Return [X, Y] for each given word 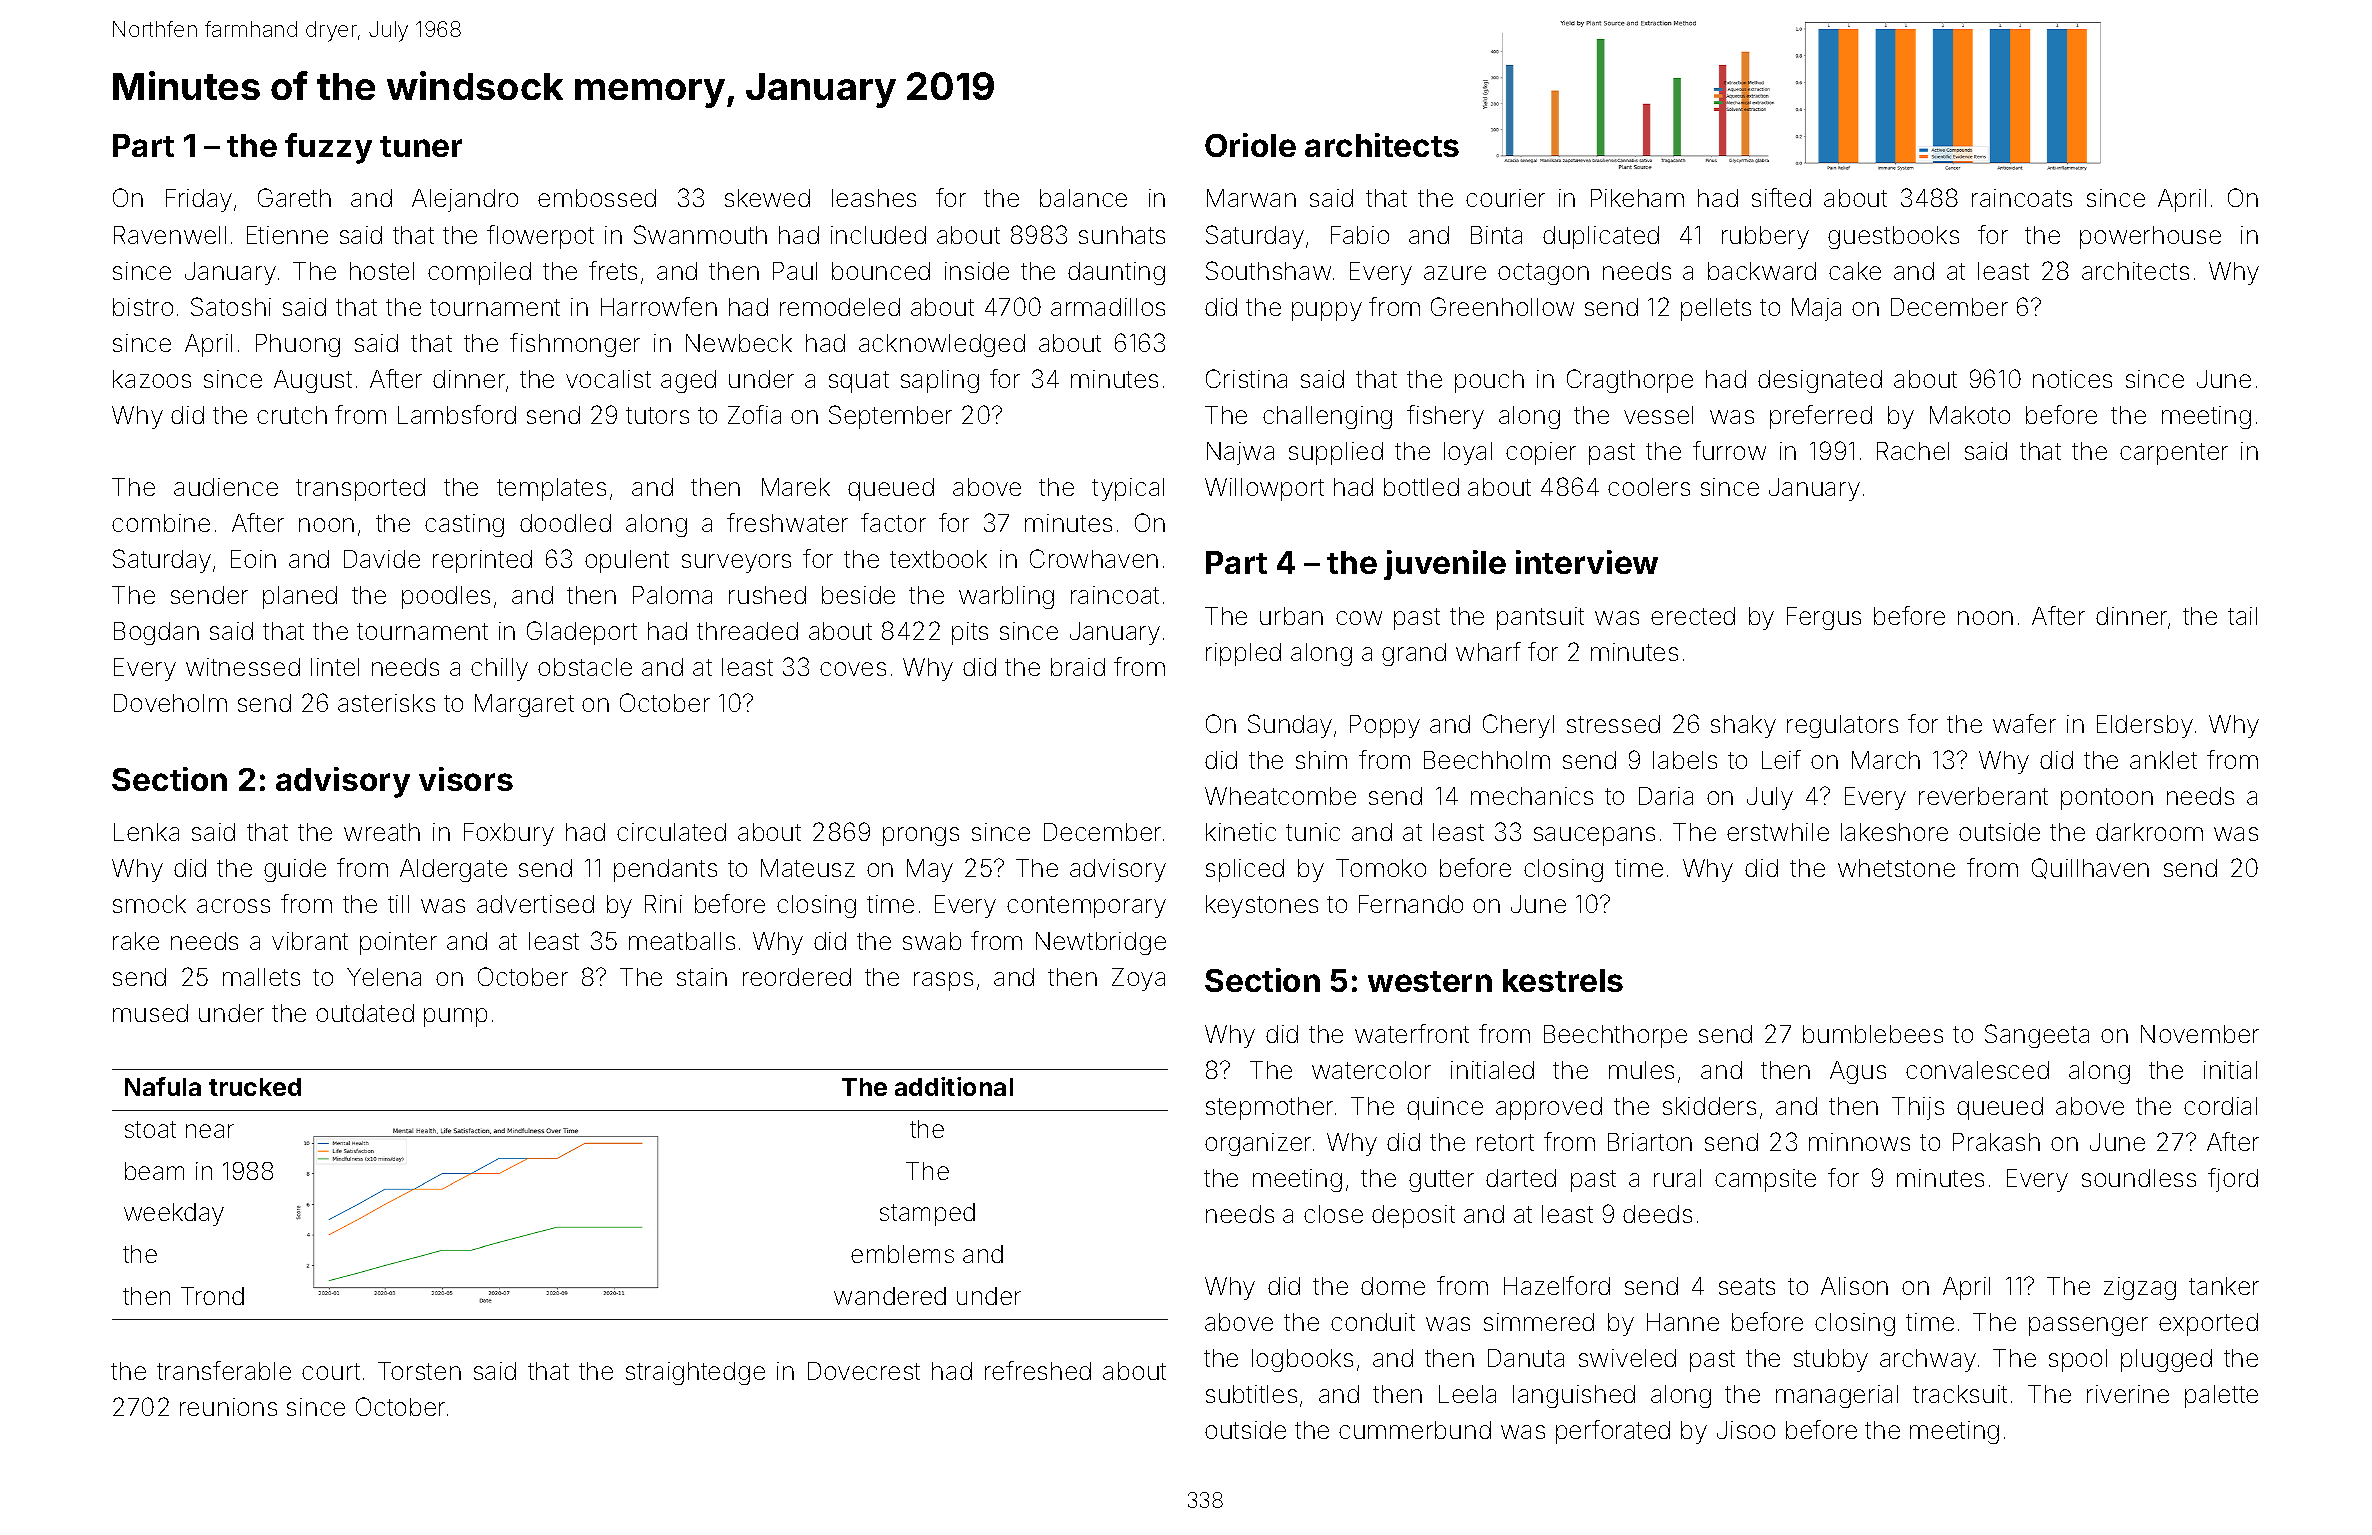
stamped [927, 1214]
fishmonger [575, 345]
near [210, 1131]
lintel [335, 667]
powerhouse [2150, 237]
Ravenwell [170, 235]
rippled [1243, 654]
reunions [228, 1407]
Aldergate [453, 870]
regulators [1842, 726]
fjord [2233, 1180]
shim [1321, 760]
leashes [874, 198]
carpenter [2174, 454]
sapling [940, 381]
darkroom [2149, 832]
